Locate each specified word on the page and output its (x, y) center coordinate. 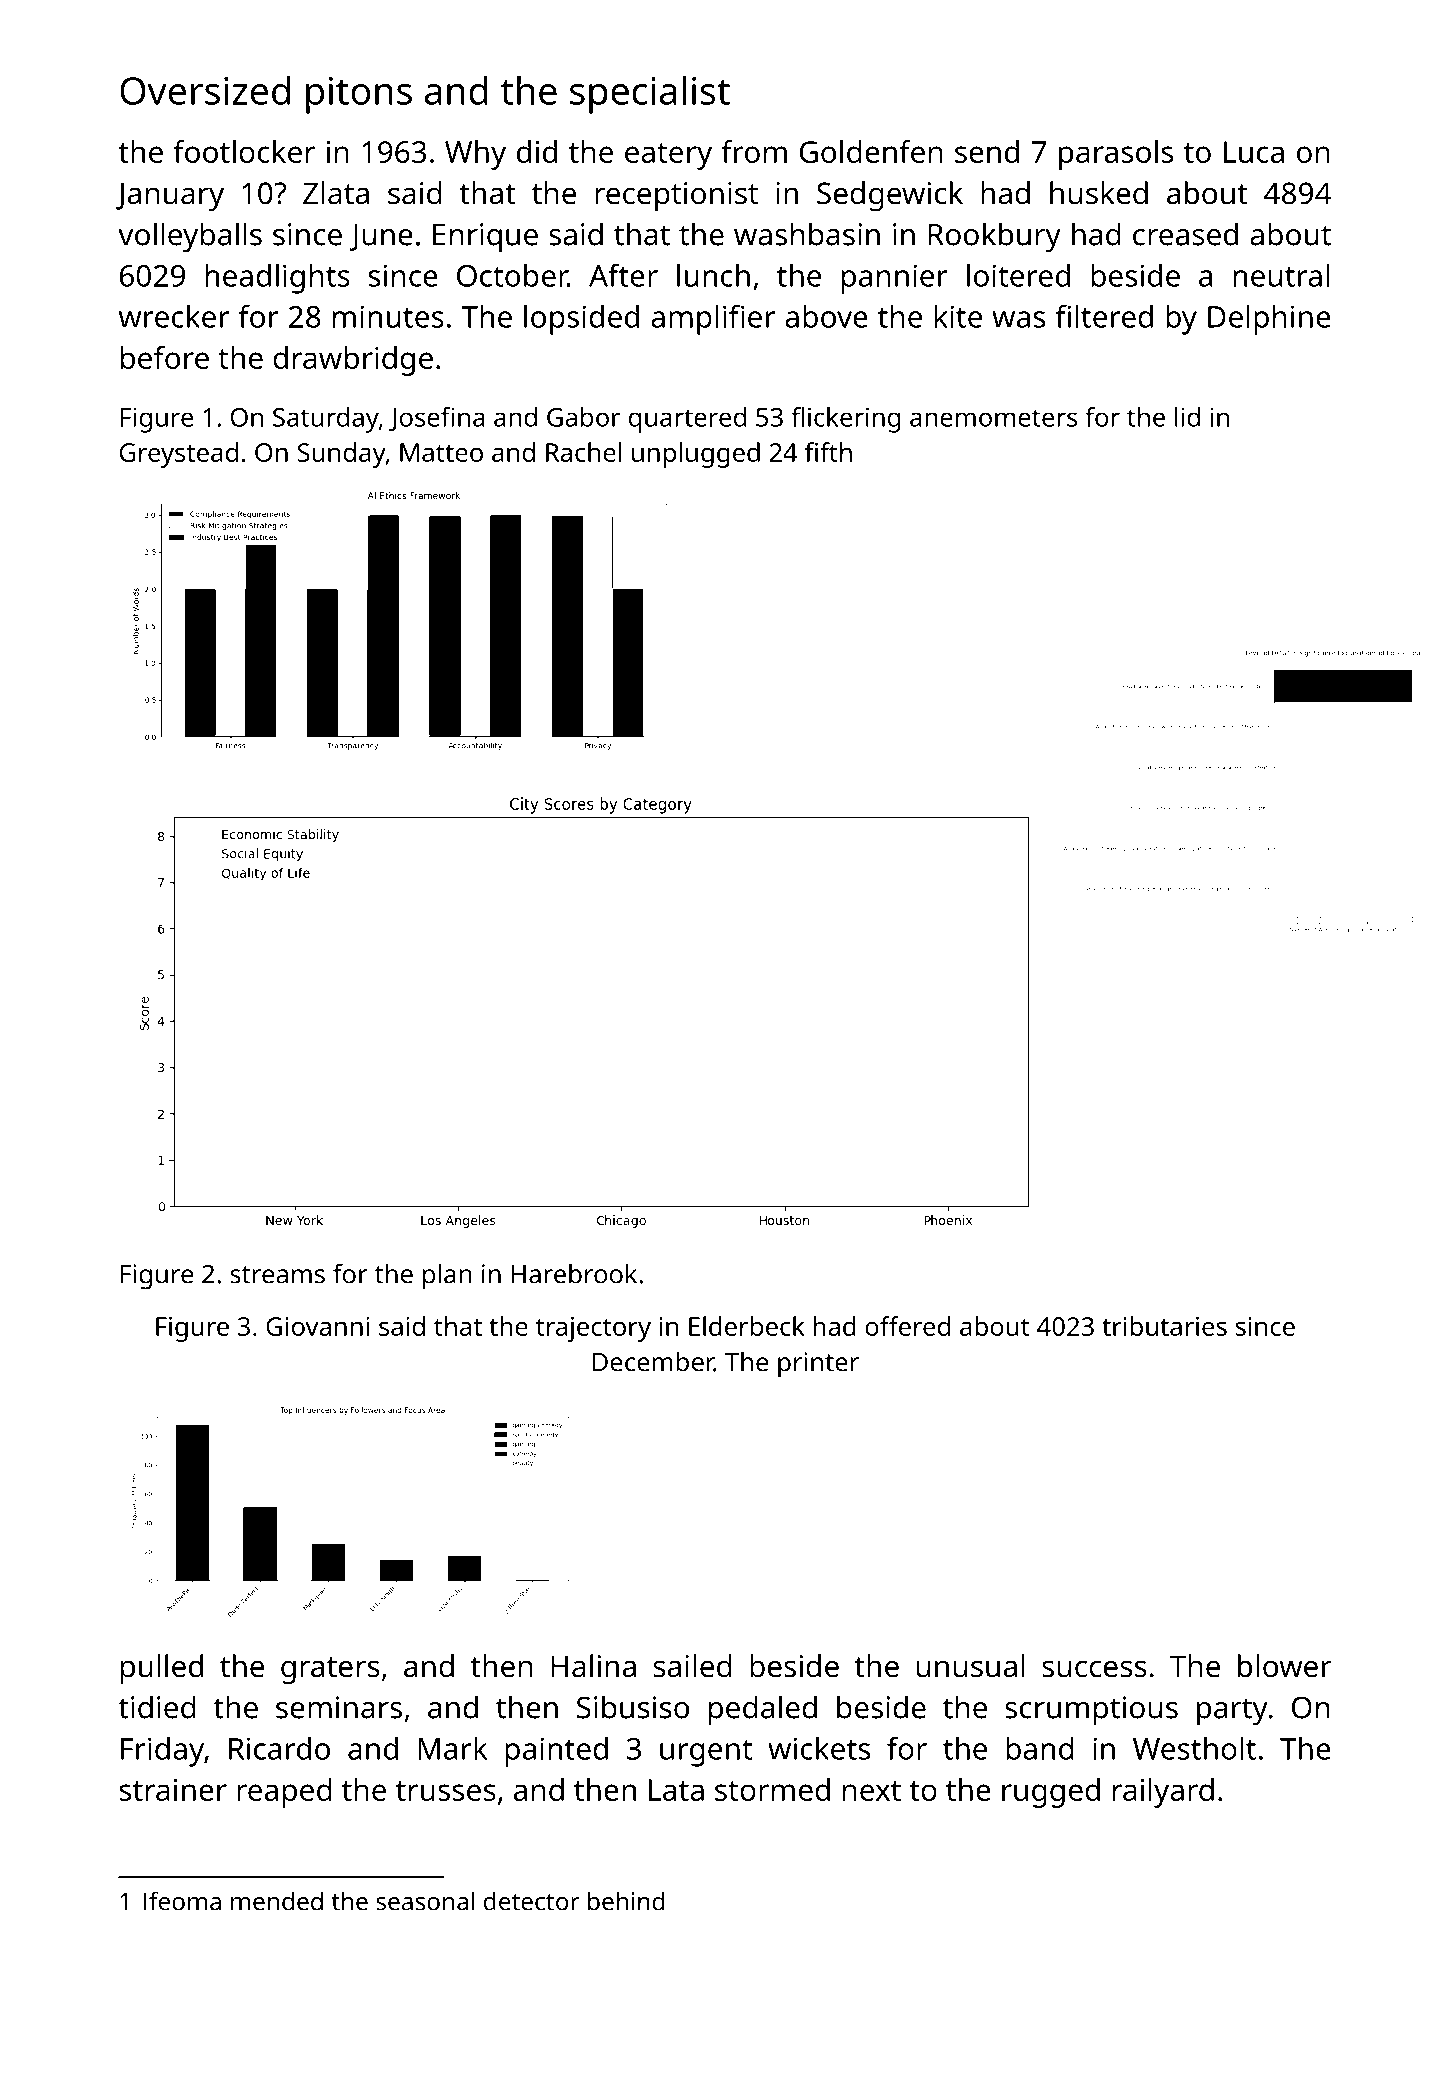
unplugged (696, 455)
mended (277, 1901)
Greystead (179, 455)
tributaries (1164, 1326)
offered (907, 1326)
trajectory (593, 1329)
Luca (1254, 152)
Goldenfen (871, 151)
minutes (388, 316)
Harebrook (574, 1273)
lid (1187, 417)
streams (277, 1275)
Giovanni (317, 1326)
